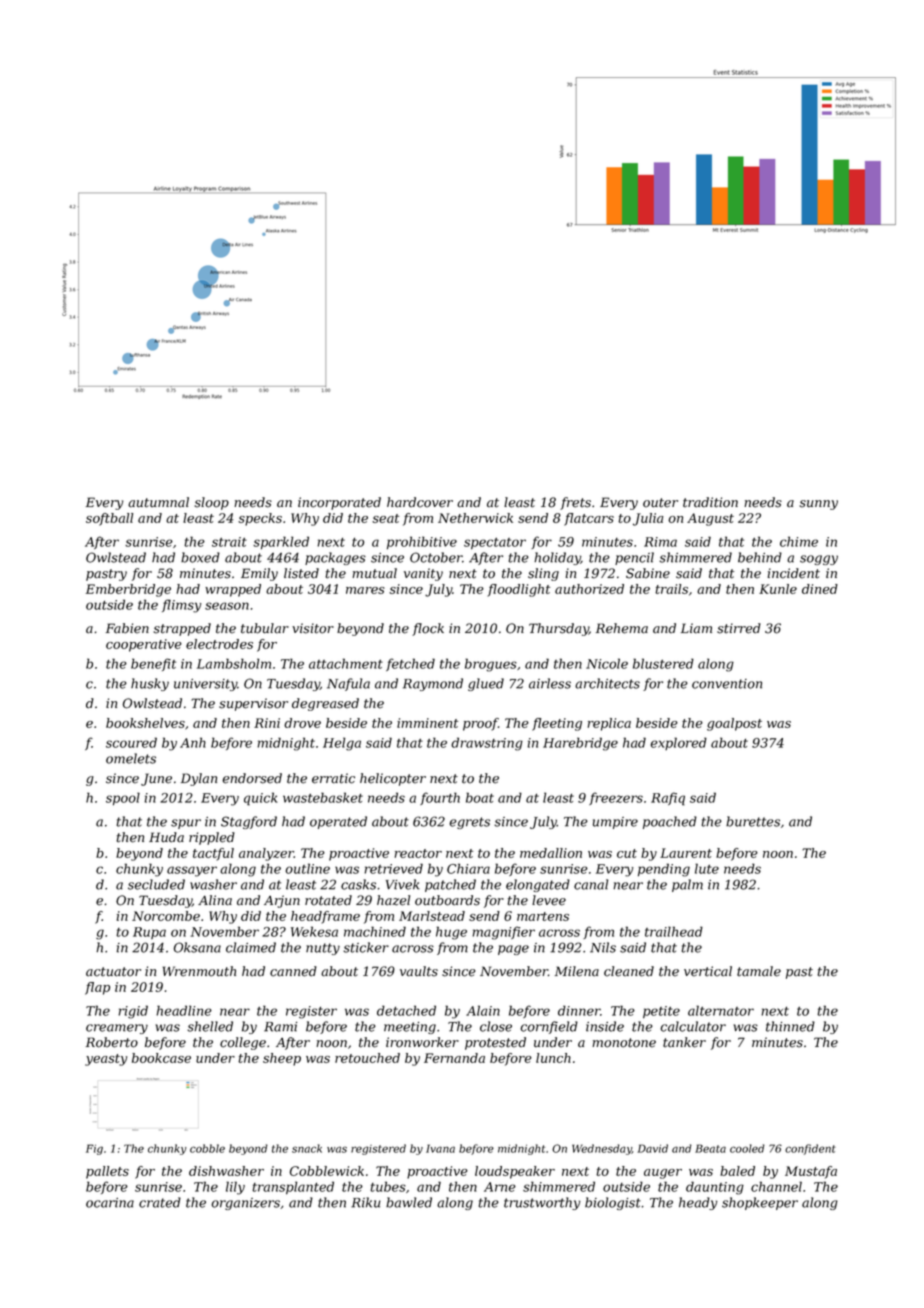 The image size is (924, 1308). I want to click on tamale, so click(759, 971).
